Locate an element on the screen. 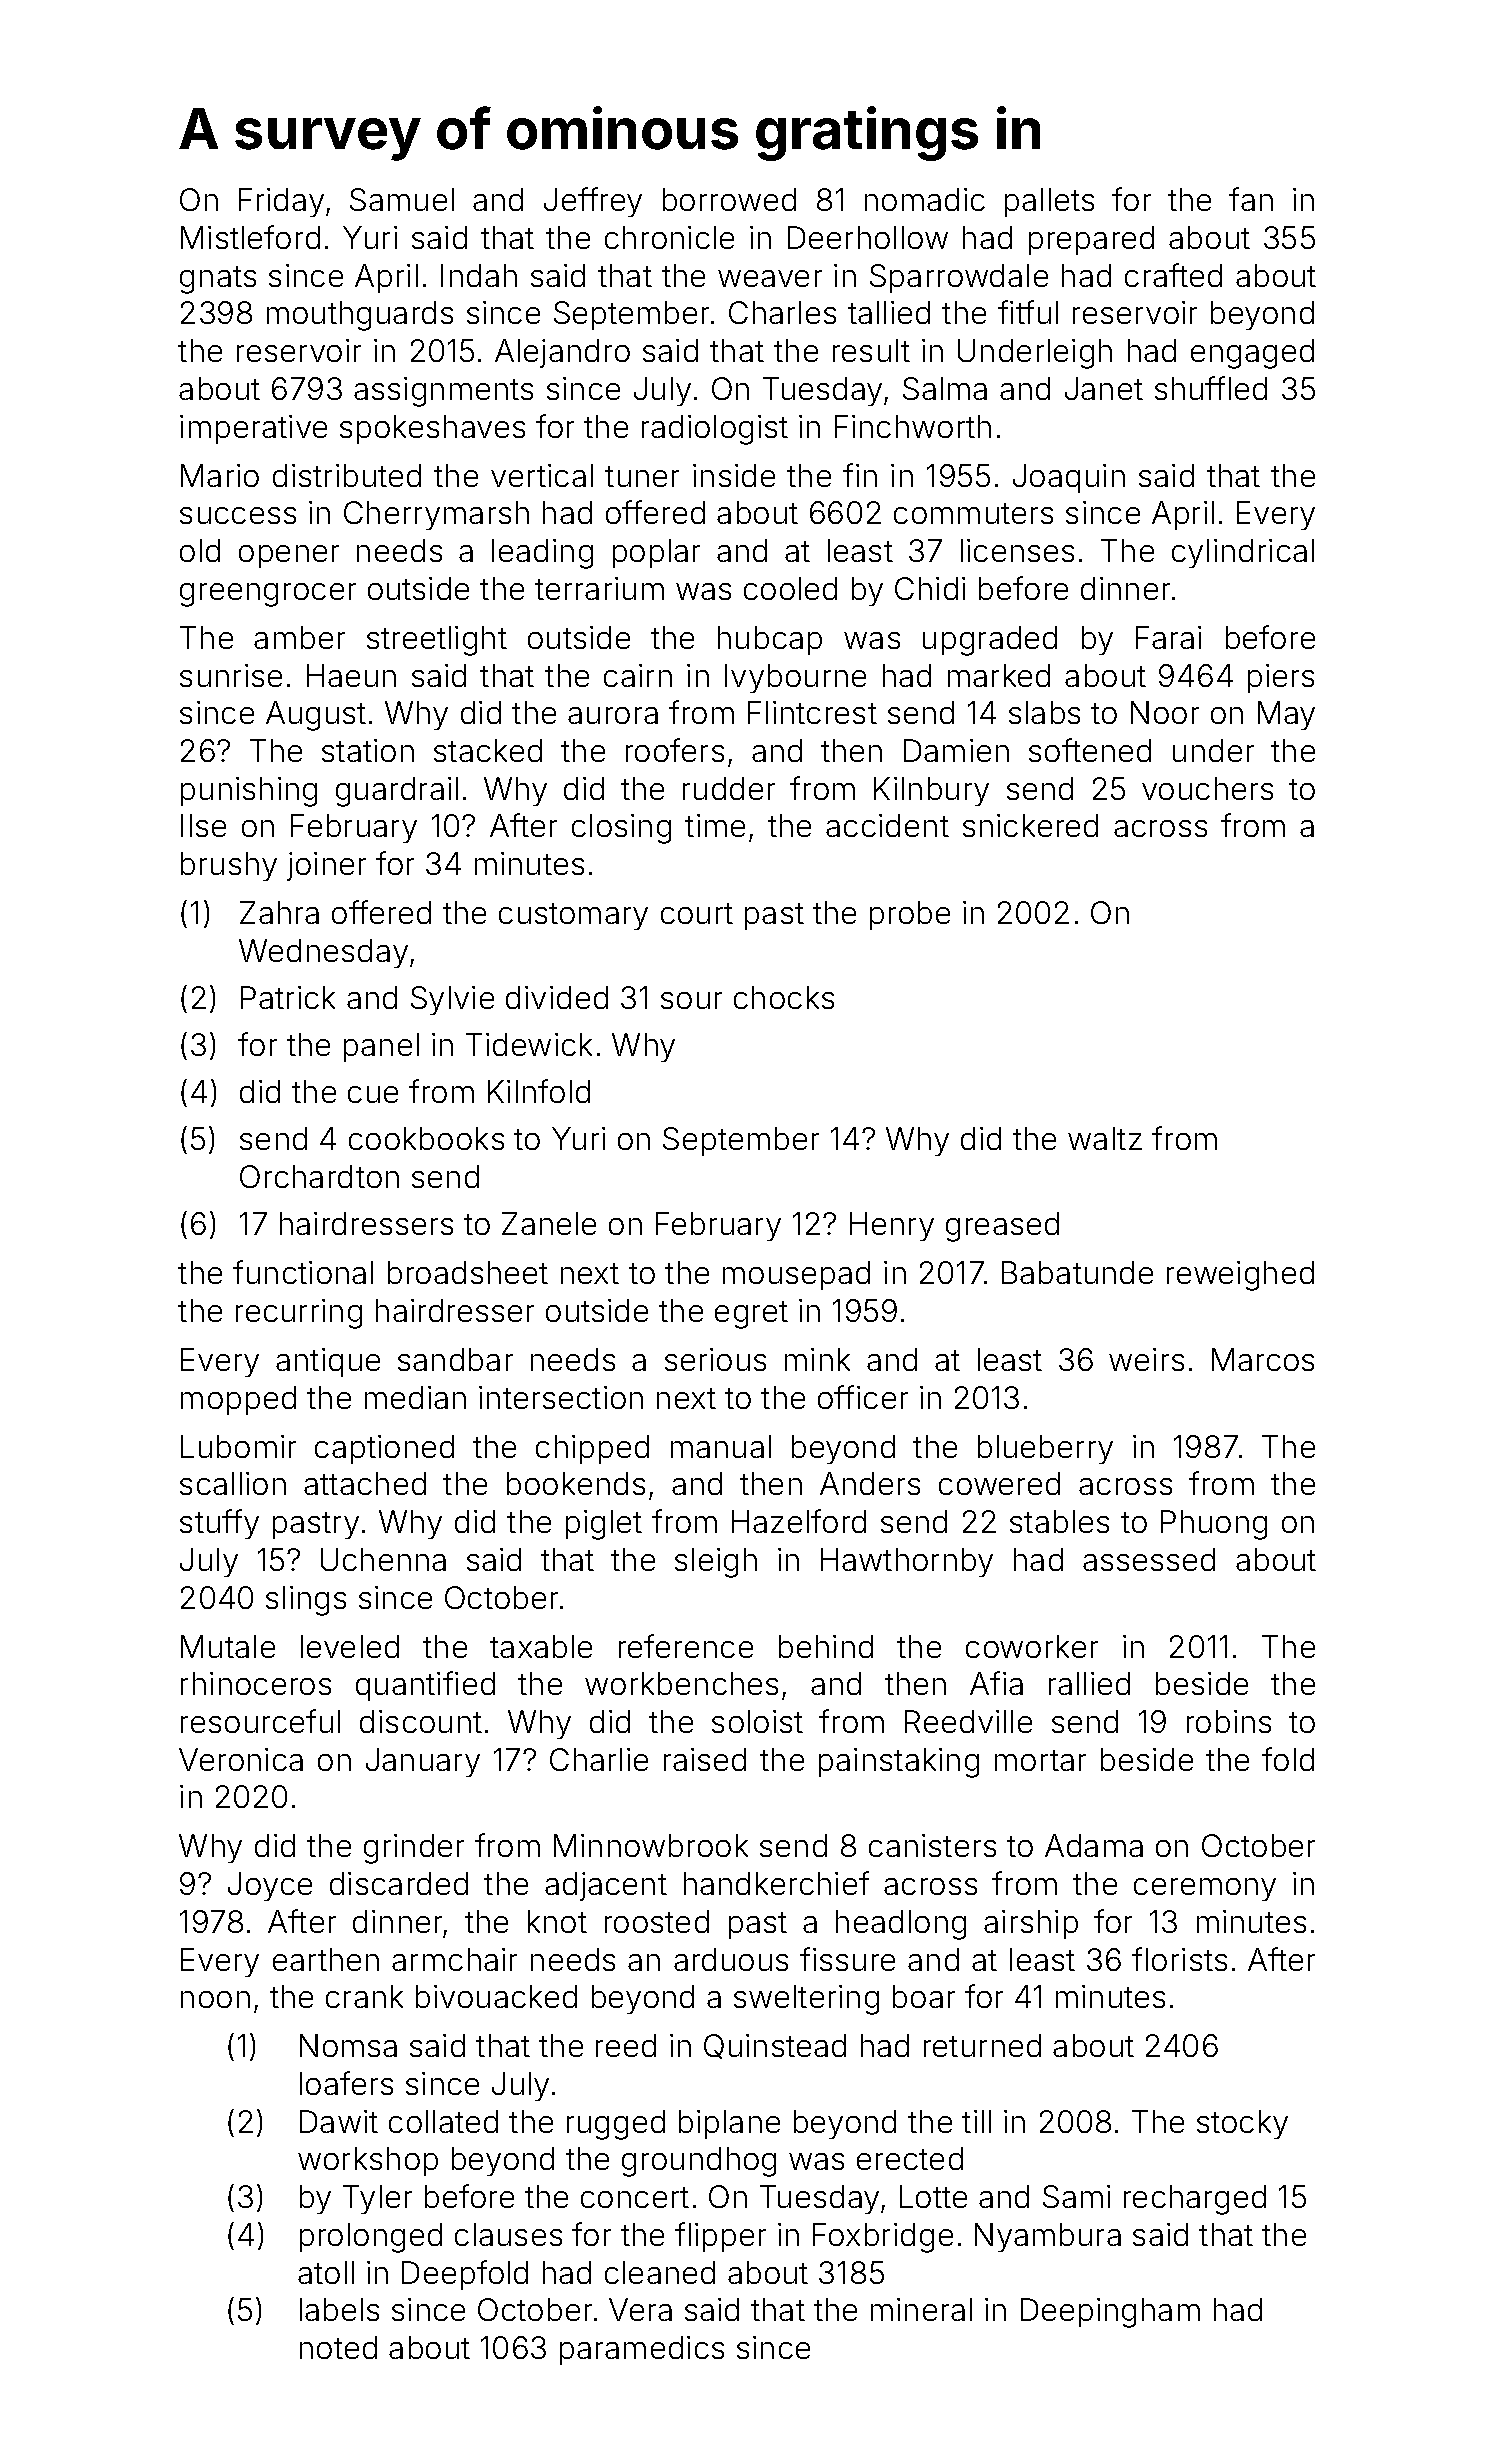 This screenshot has height=2464, width=1496. borrowed is located at coordinates (729, 199).
